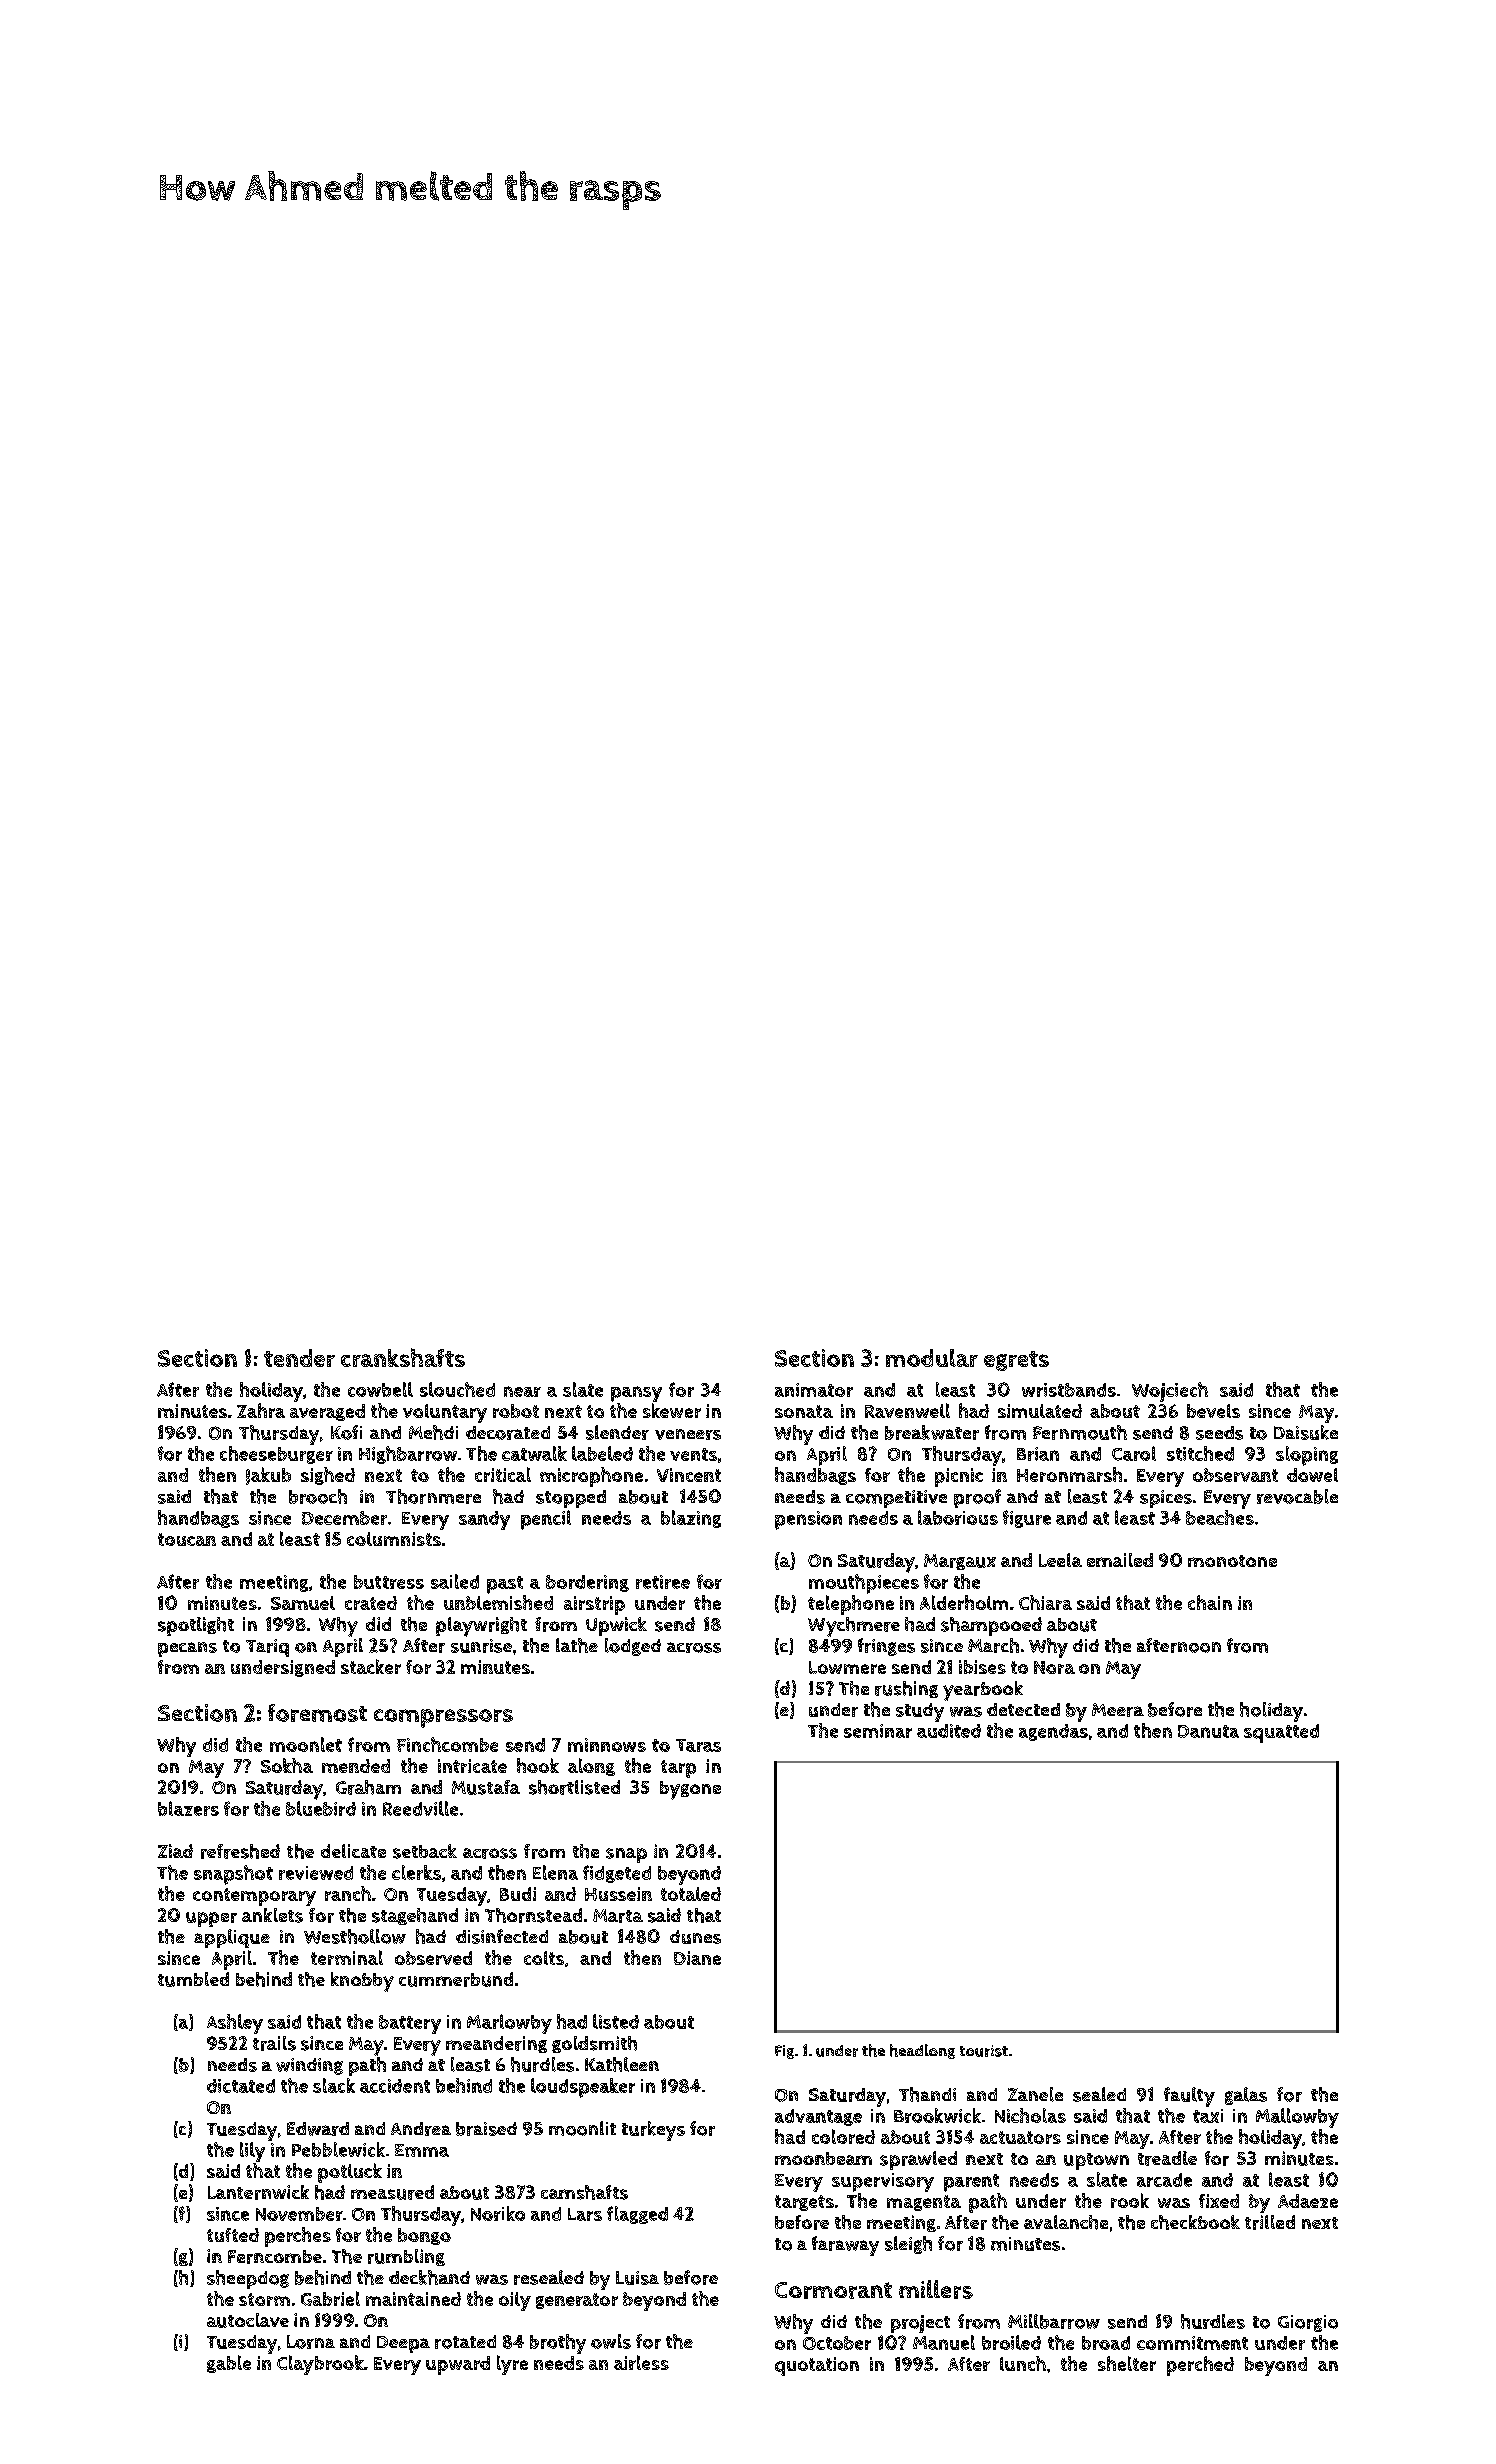  Describe the element at coordinates (267, 1648) in the image. I see `Tariq` at that location.
